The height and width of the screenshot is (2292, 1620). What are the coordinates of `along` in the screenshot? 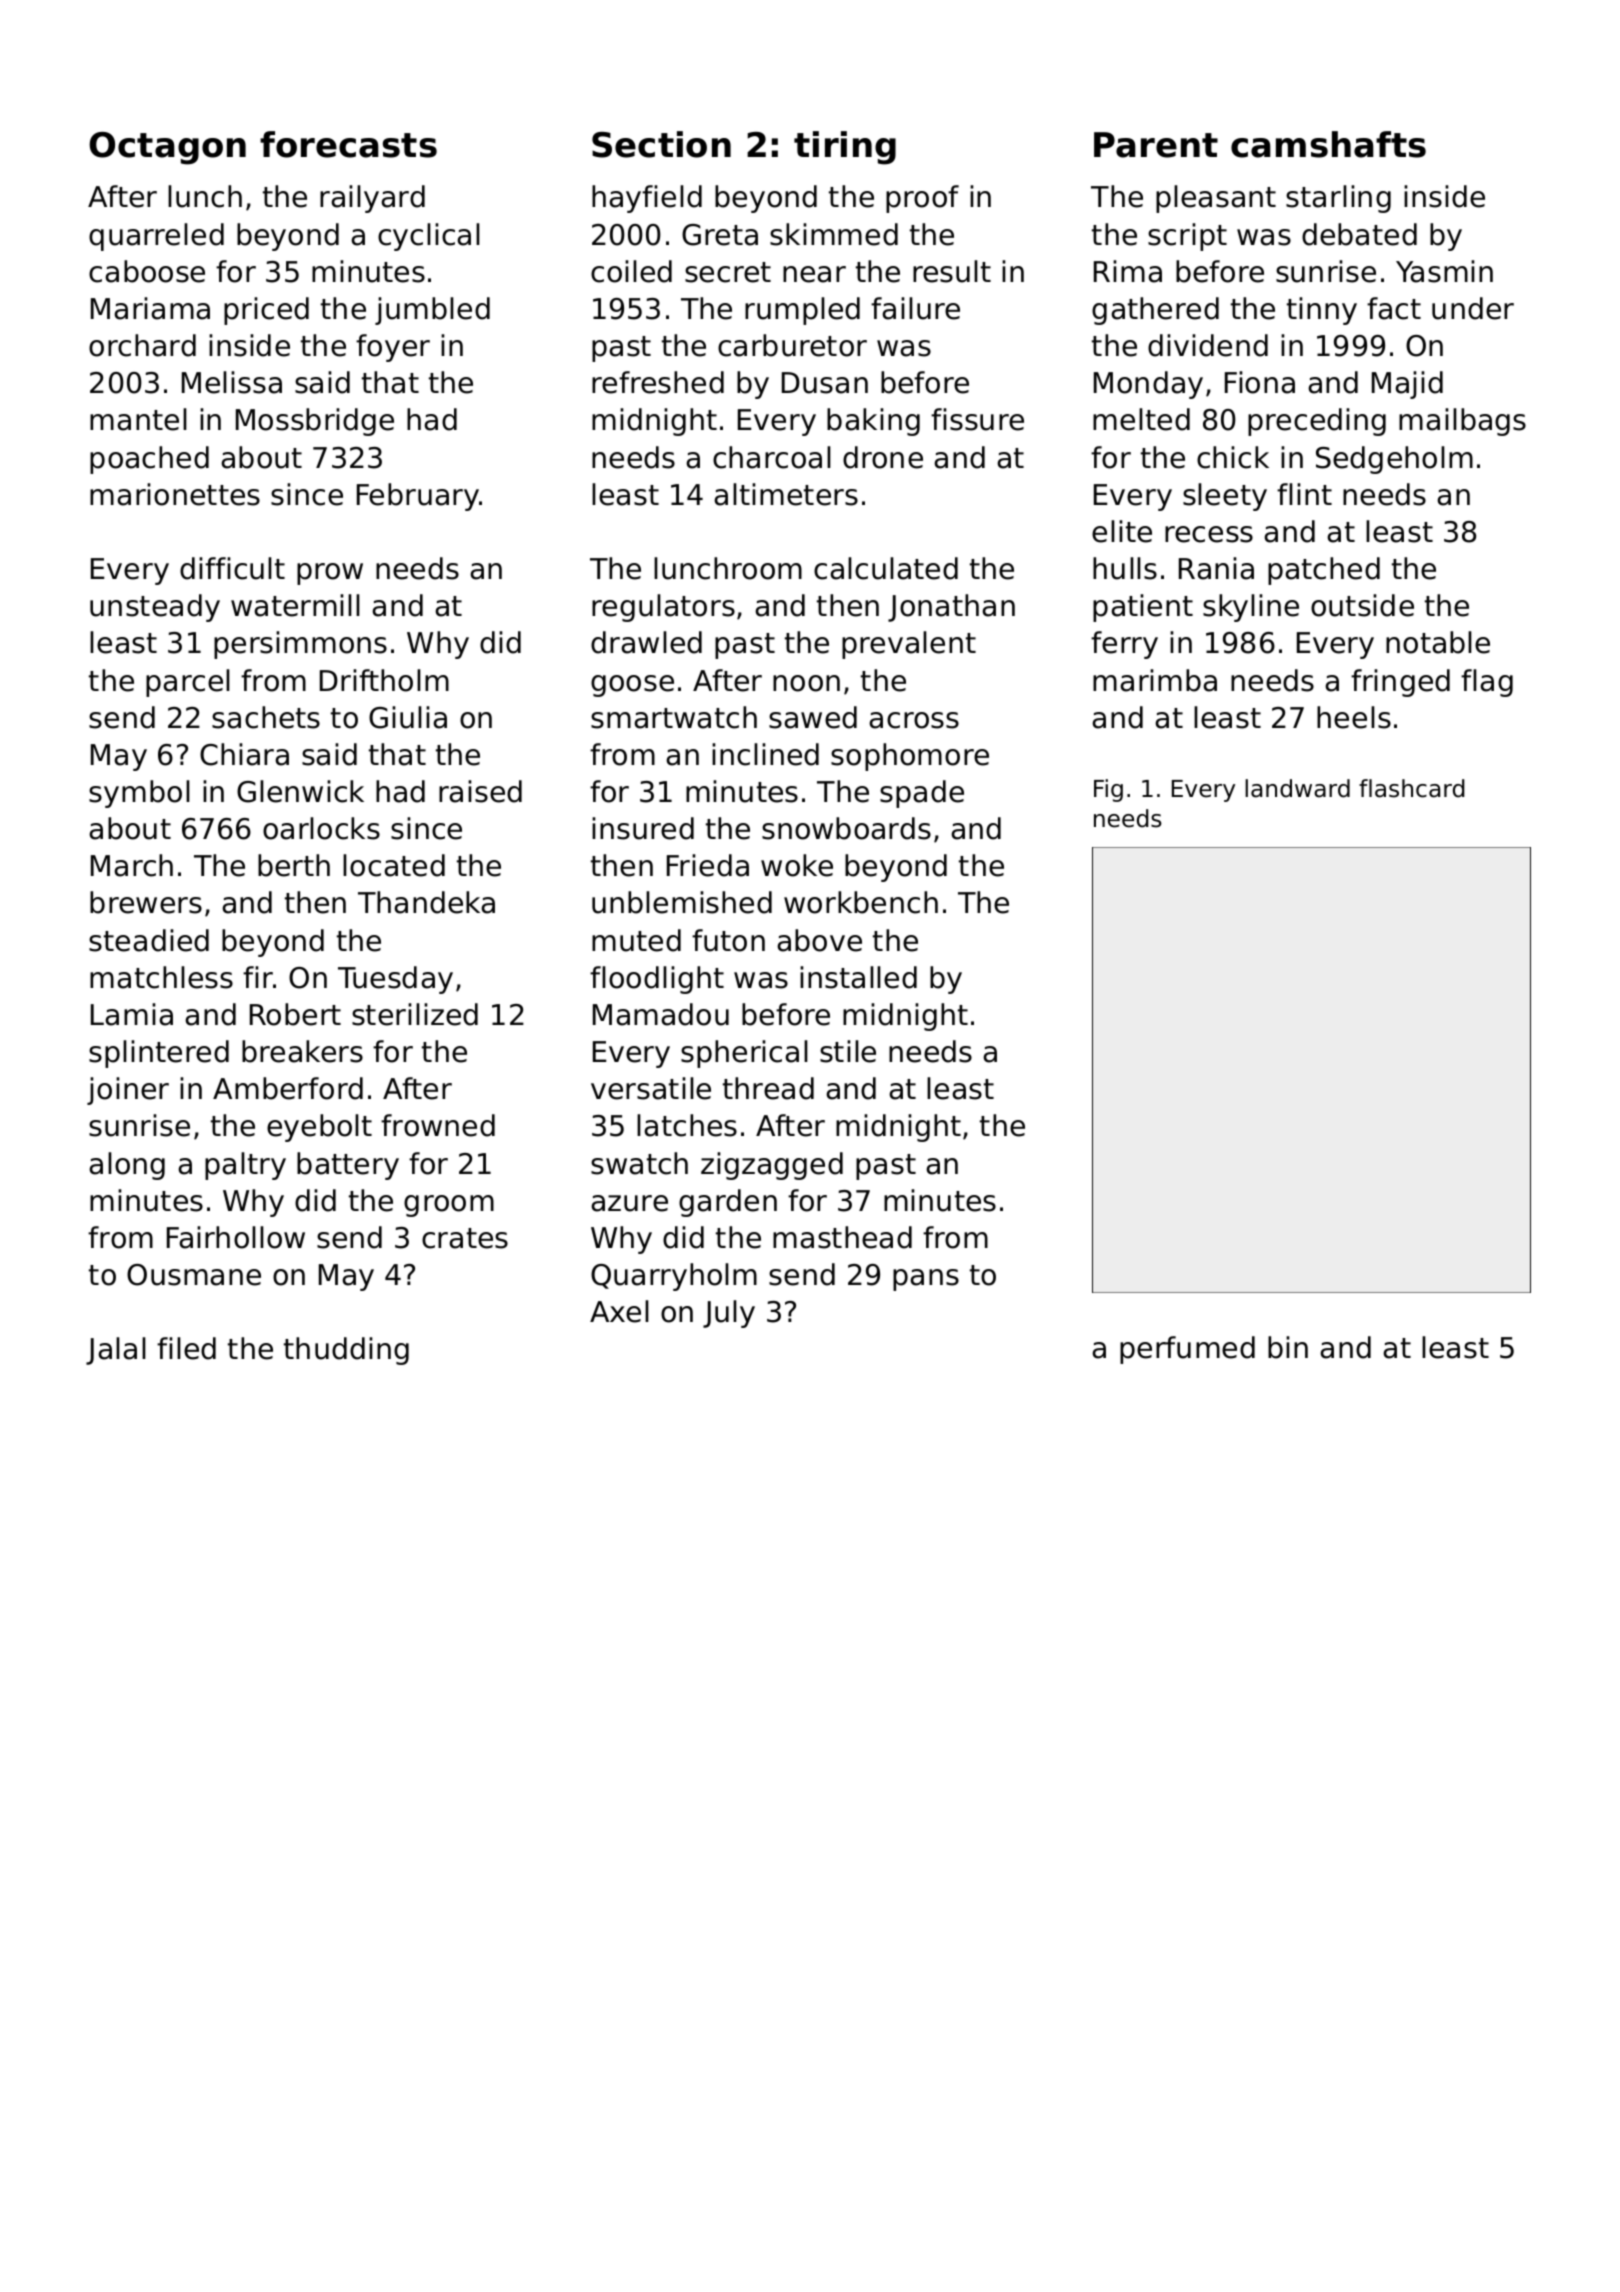 It's located at (127, 1166).
